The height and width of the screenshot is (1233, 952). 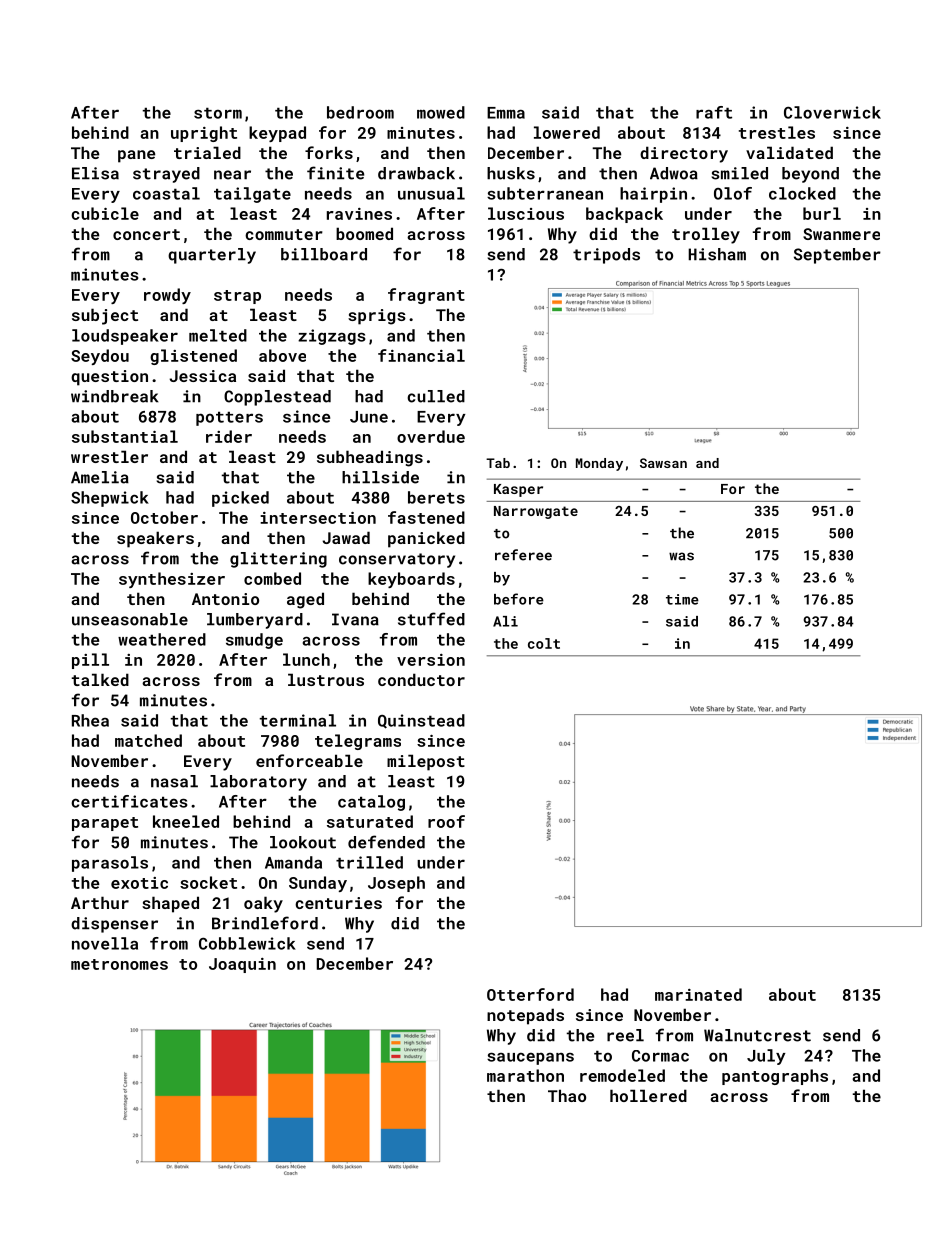 I want to click on Cloverwick, so click(x=832, y=112).
